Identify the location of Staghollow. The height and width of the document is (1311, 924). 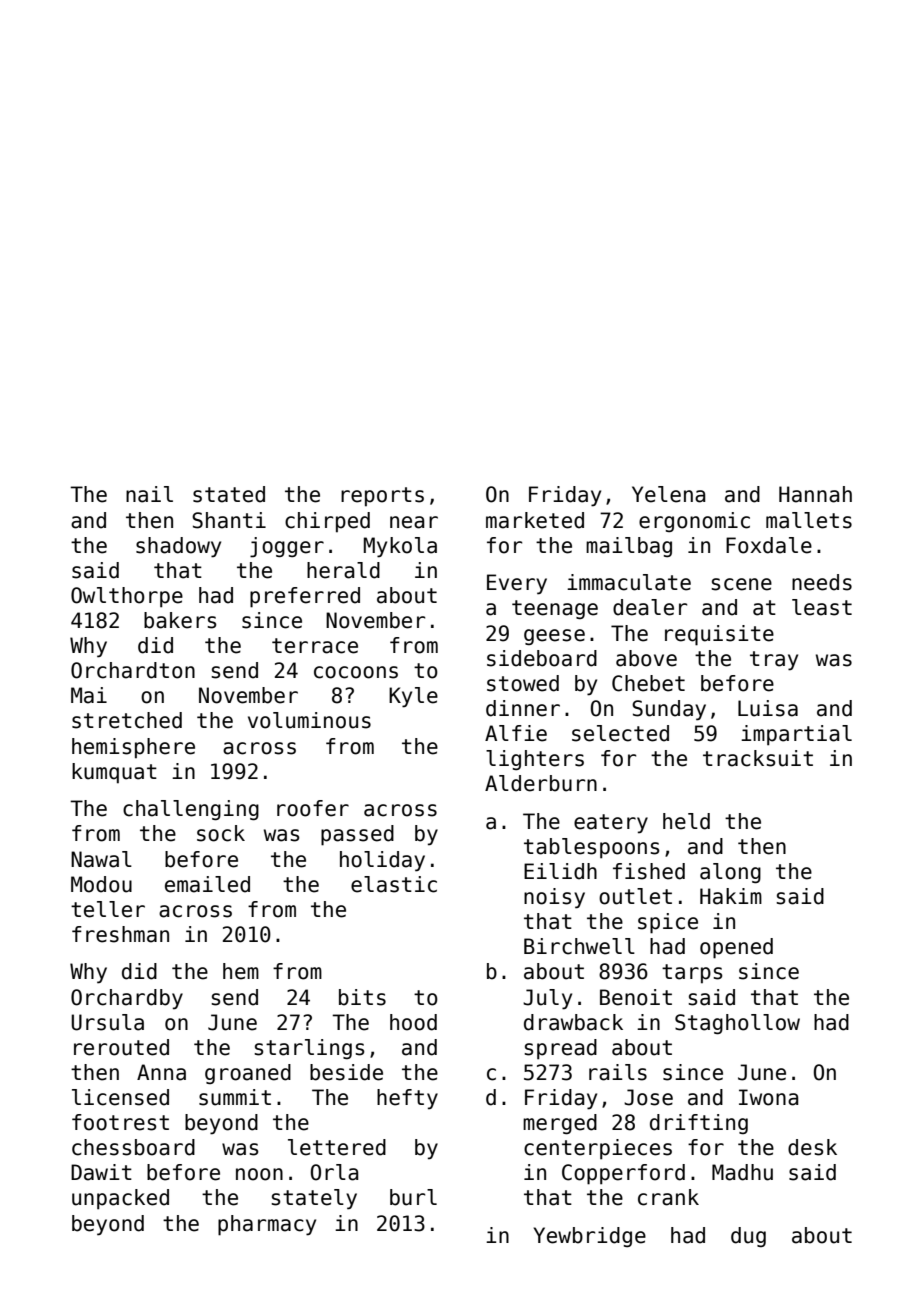
(737, 1024).
